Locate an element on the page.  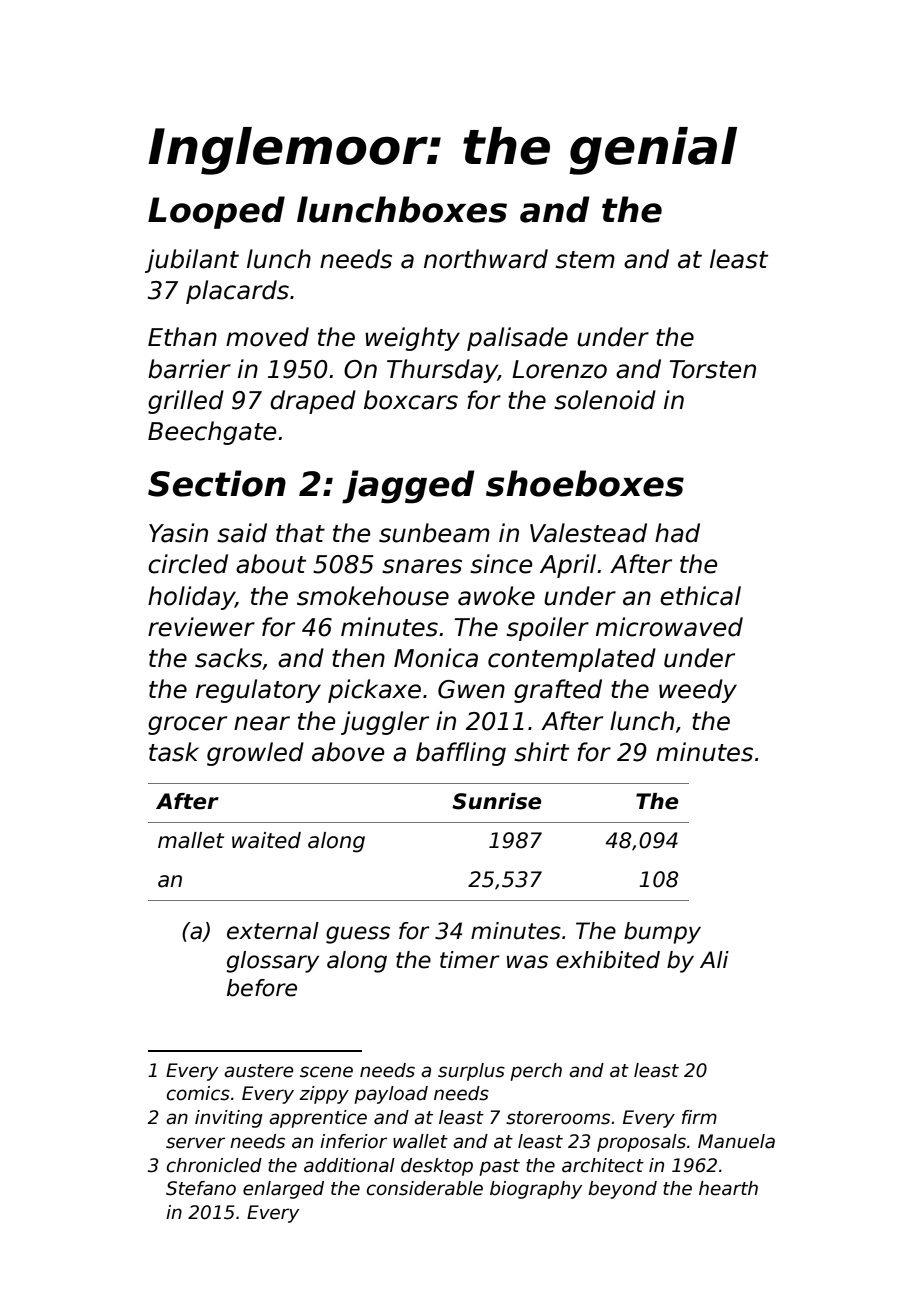
storerooms is located at coordinates (558, 1118).
